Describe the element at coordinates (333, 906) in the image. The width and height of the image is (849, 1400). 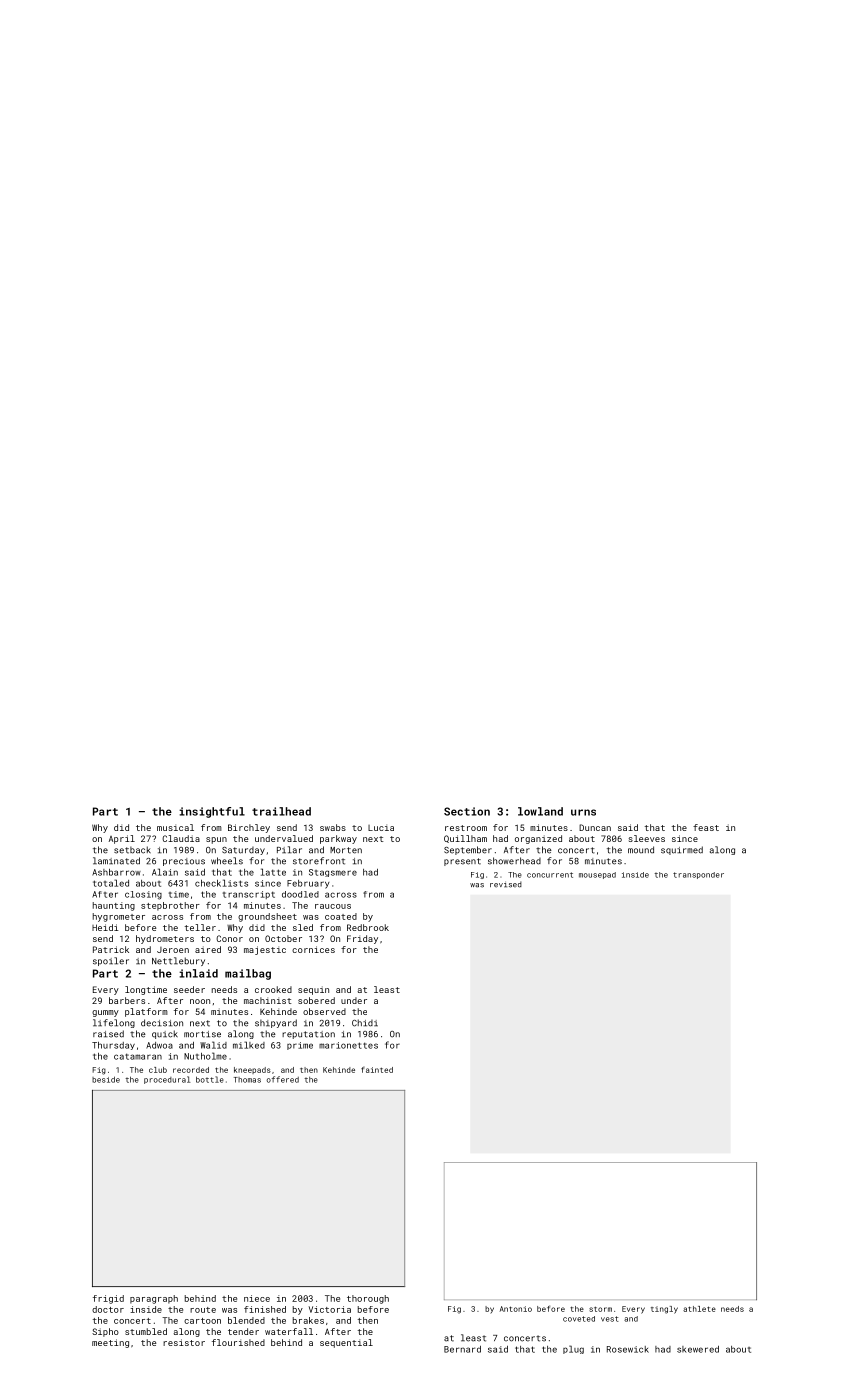
I see `raucous` at that location.
